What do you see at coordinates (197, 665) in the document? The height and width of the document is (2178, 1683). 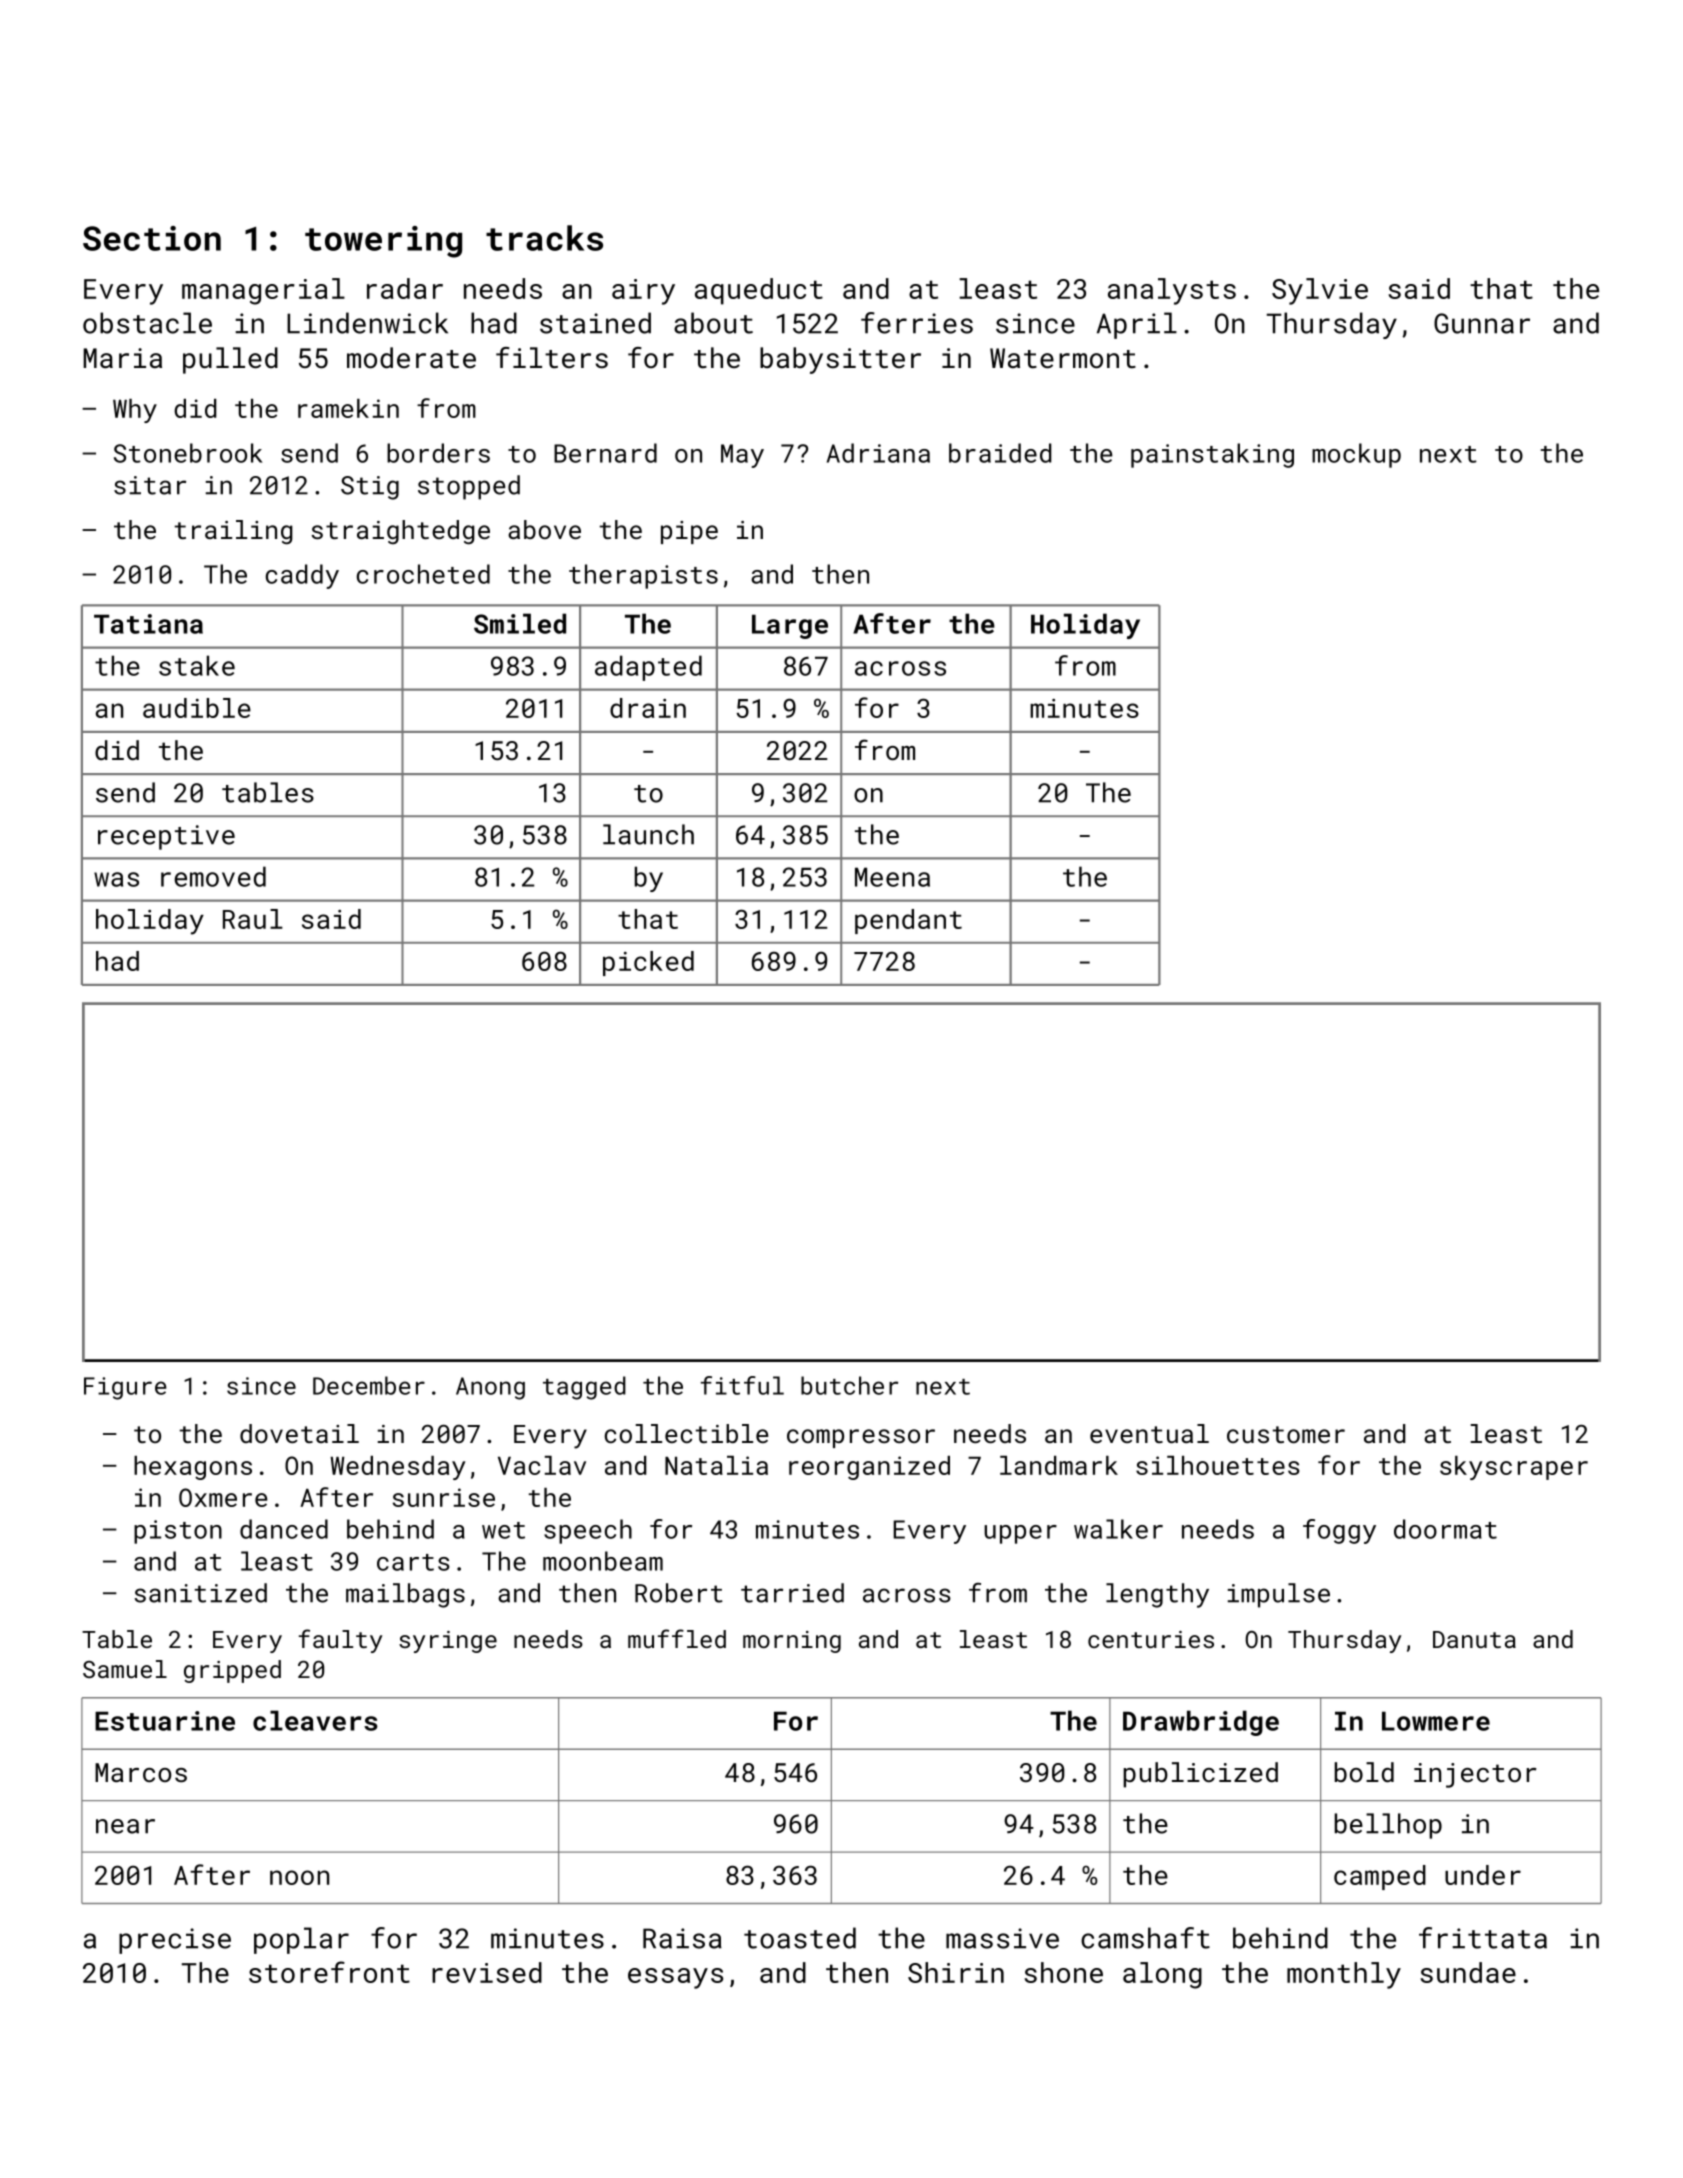 I see `stake` at bounding box center [197, 665].
